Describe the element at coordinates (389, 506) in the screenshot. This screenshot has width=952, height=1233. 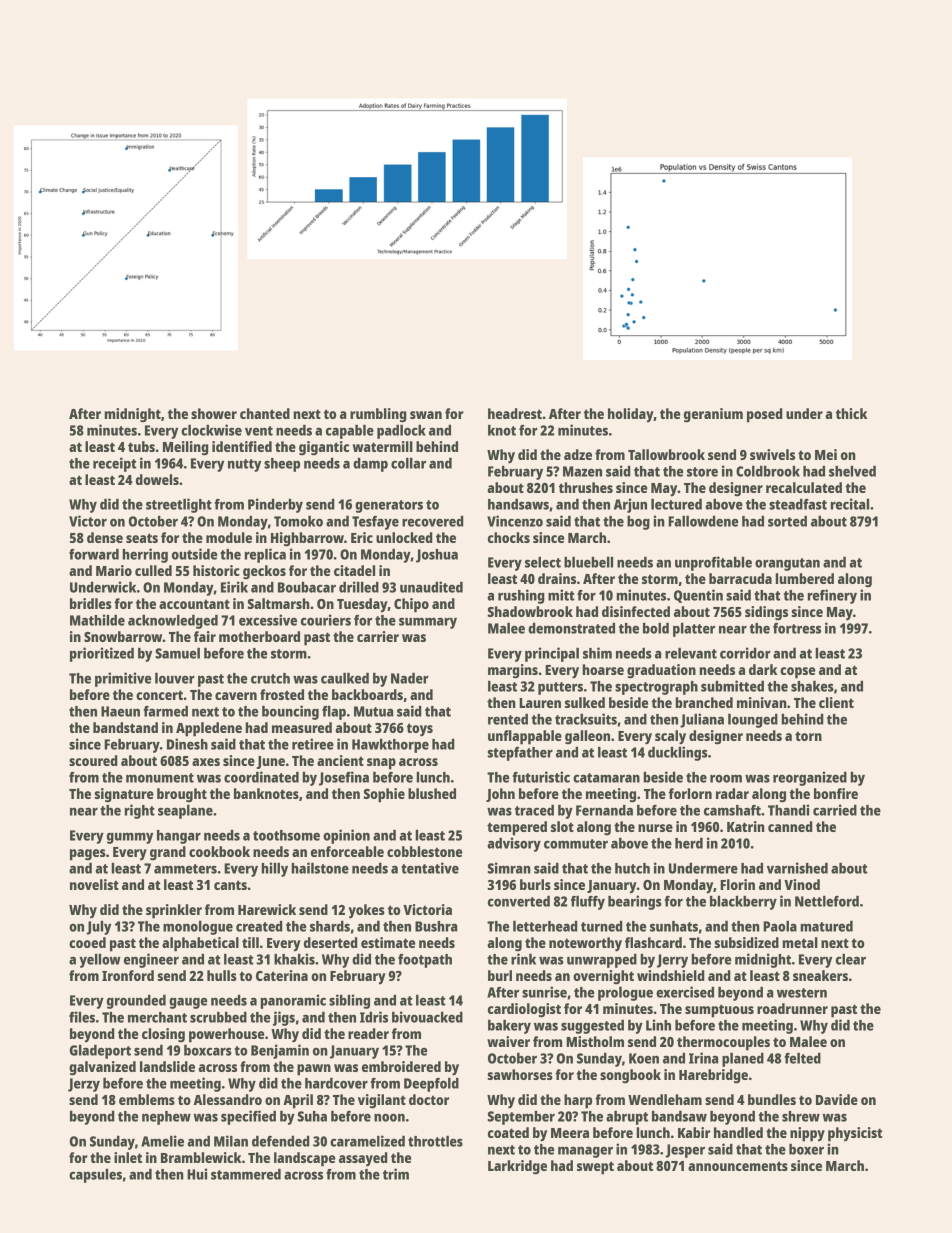
I see `generators` at that location.
